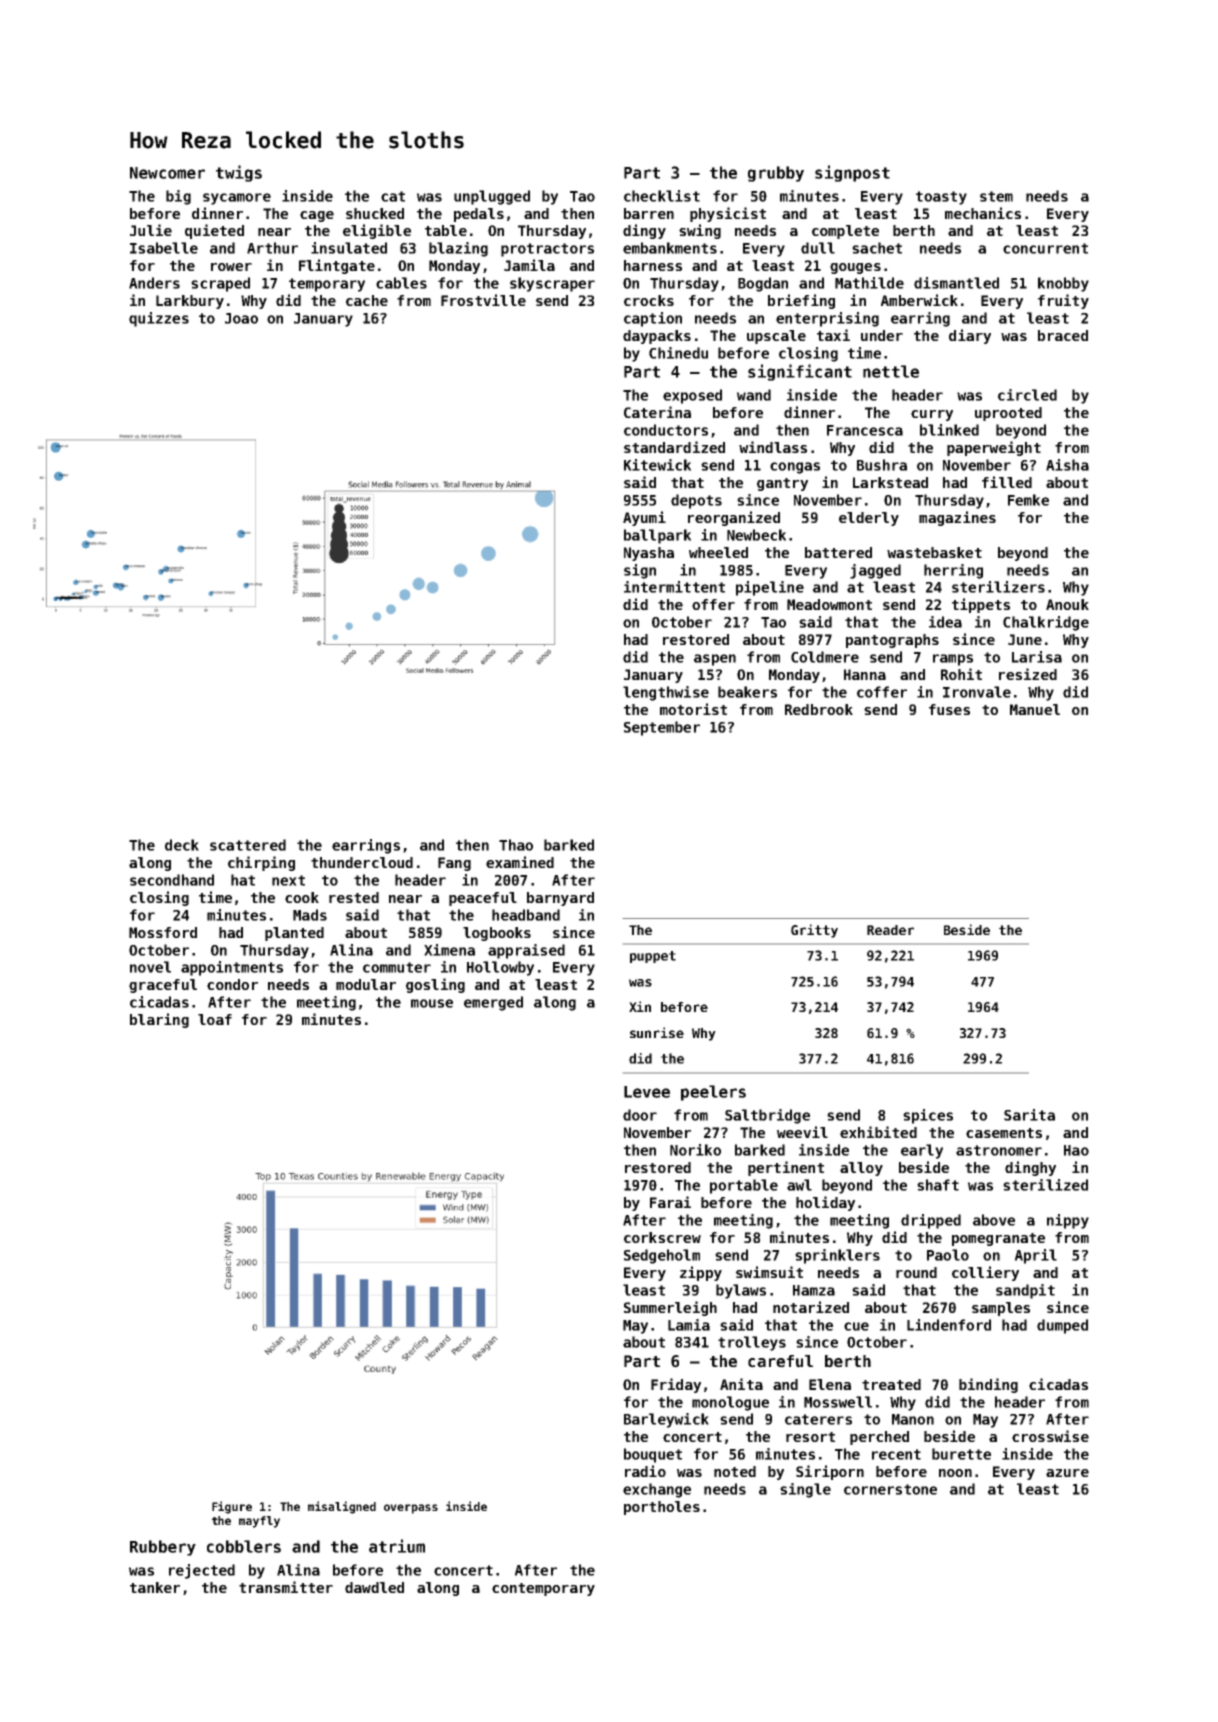 Image resolution: width=1218 pixels, height=1722 pixels. I want to click on tanker, so click(155, 1587).
